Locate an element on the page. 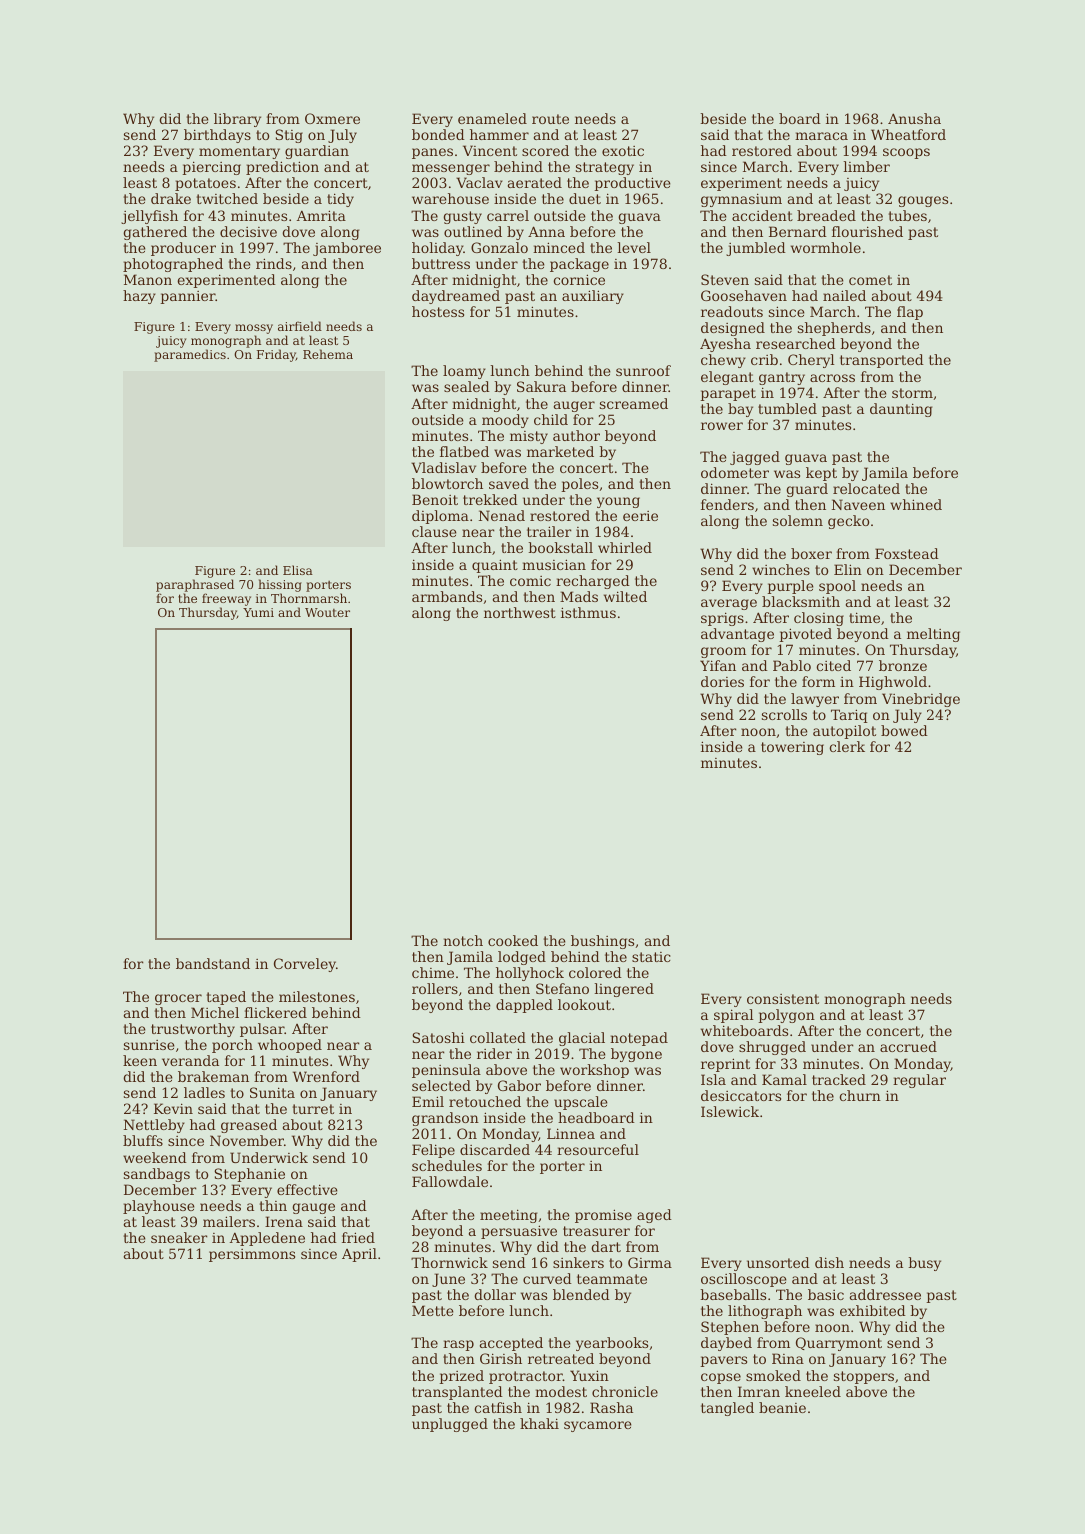 The width and height of the image is (1085, 1534). scrolls is located at coordinates (784, 714).
